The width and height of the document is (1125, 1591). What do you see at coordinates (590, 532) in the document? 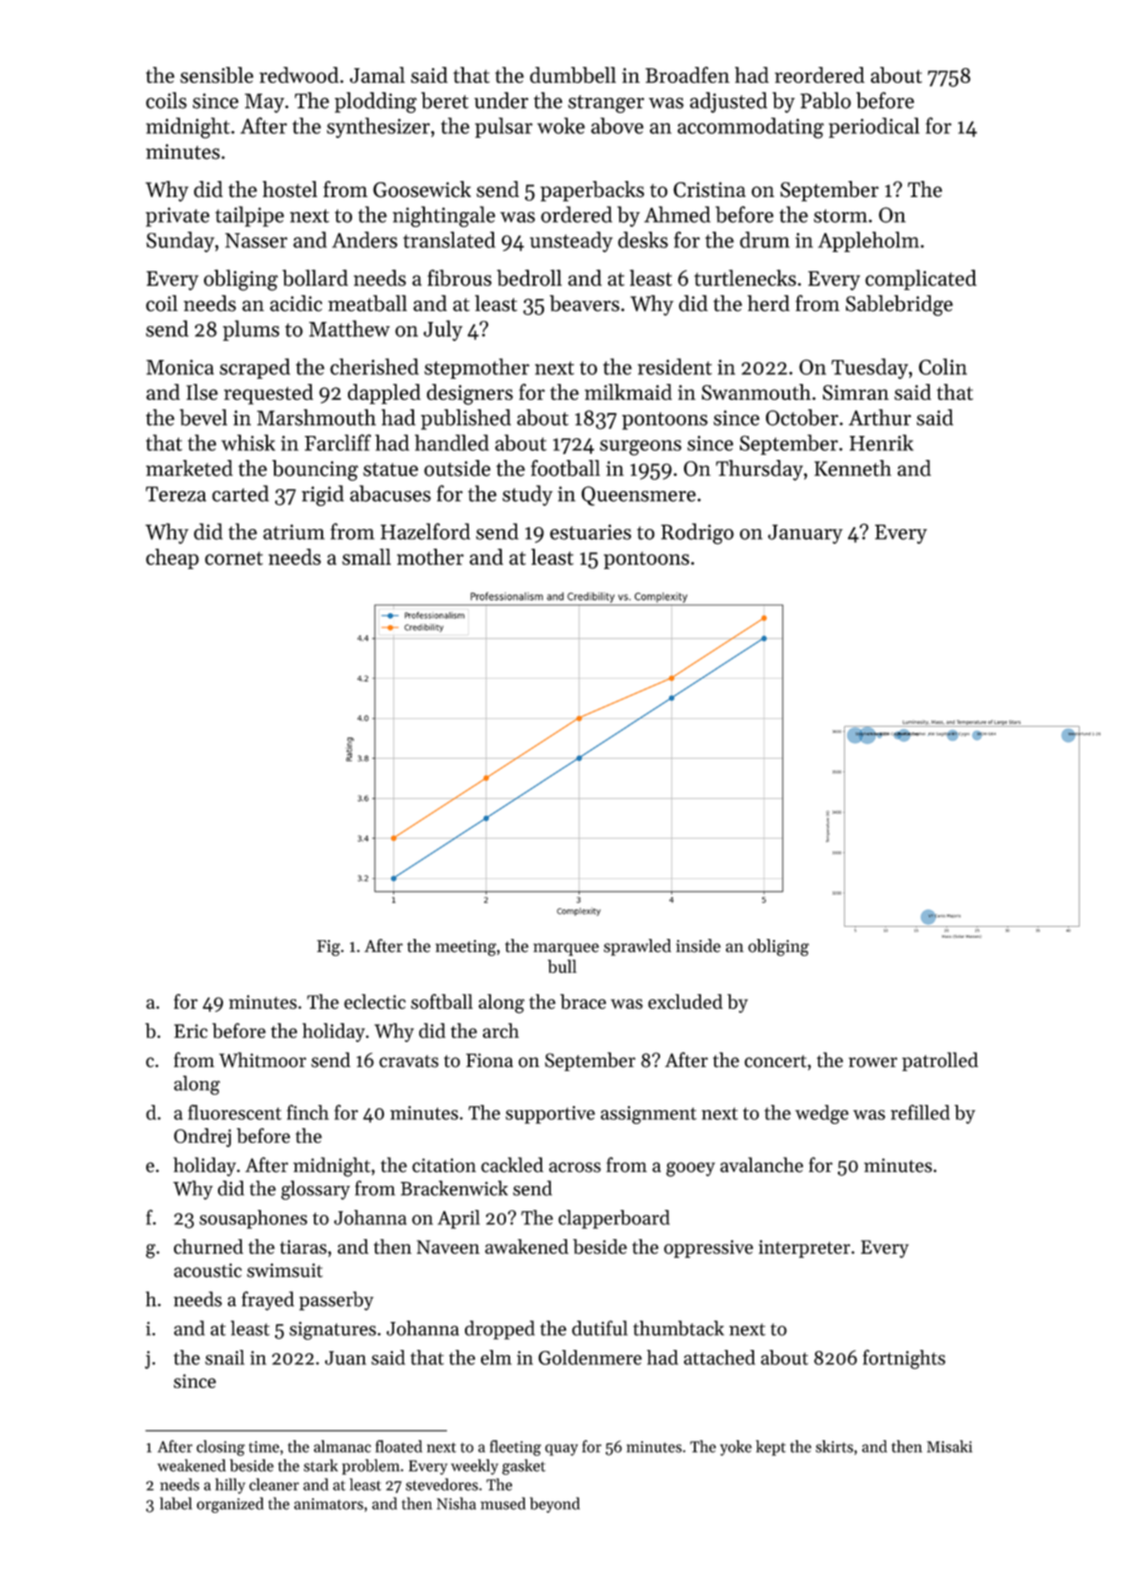
I see `estuaries` at bounding box center [590, 532].
